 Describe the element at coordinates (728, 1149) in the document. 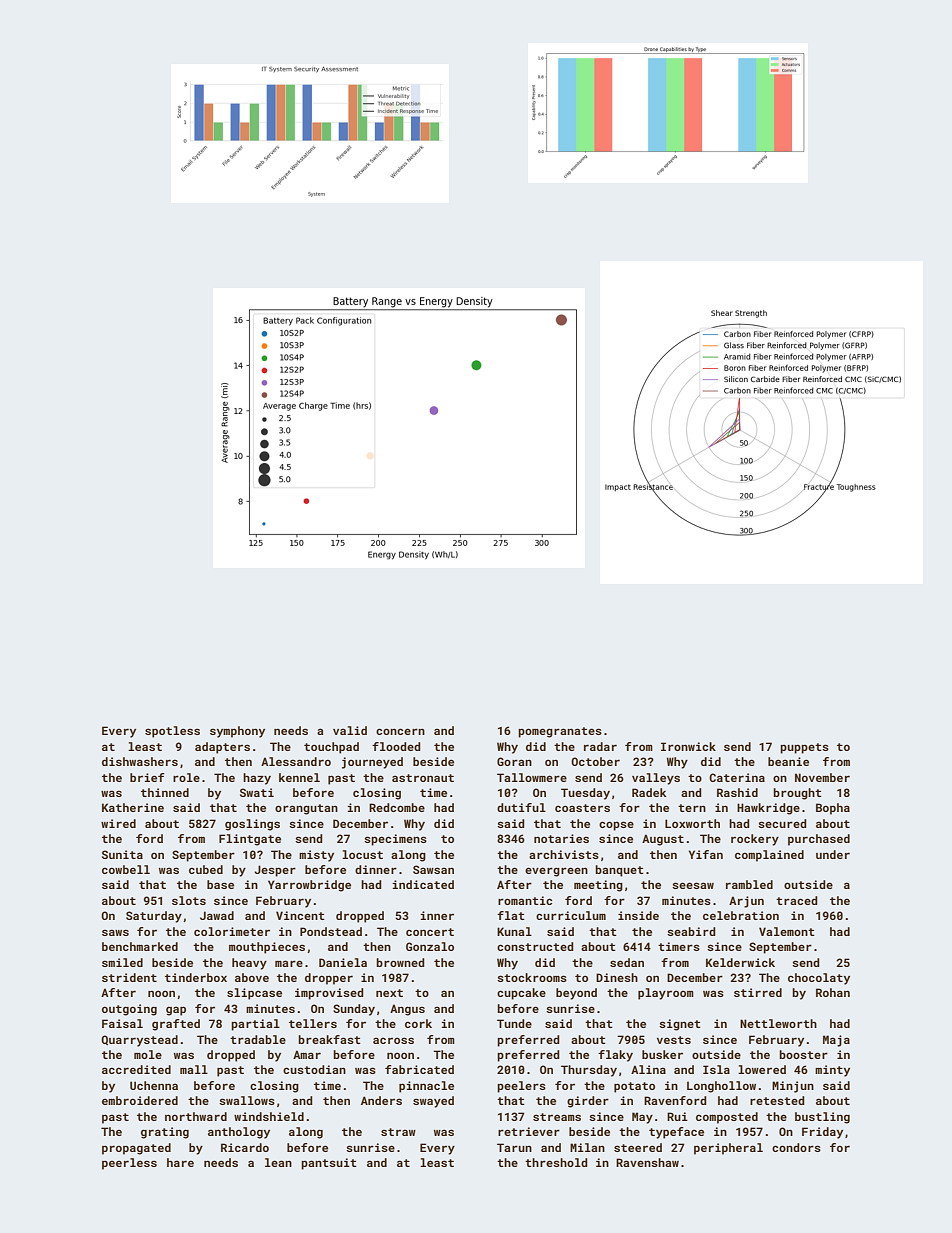

I see `peripheral` at that location.
